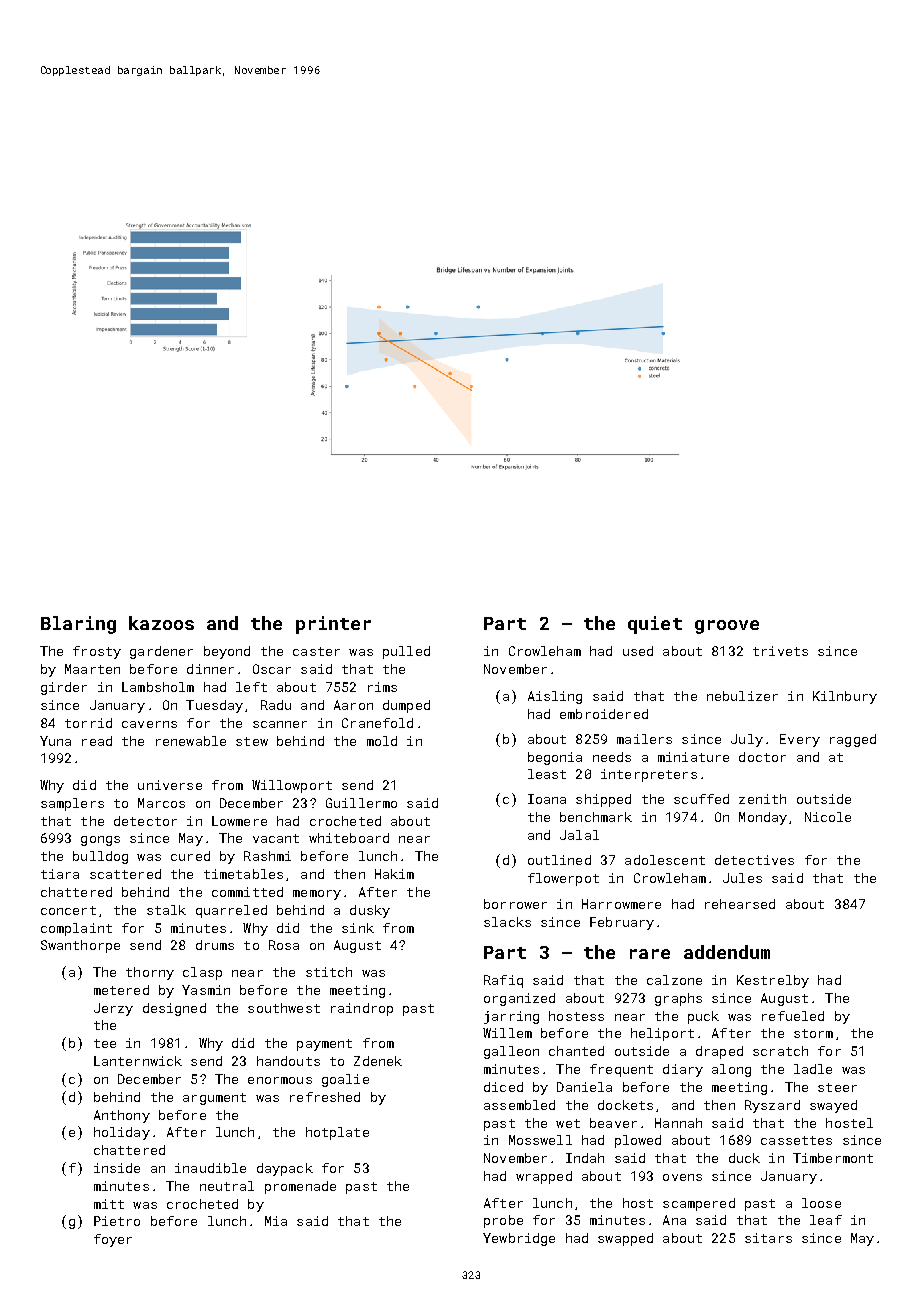 Image resolution: width=924 pixels, height=1308 pixels. Describe the element at coordinates (503, 981) in the screenshot. I see `Rafiq` at that location.
